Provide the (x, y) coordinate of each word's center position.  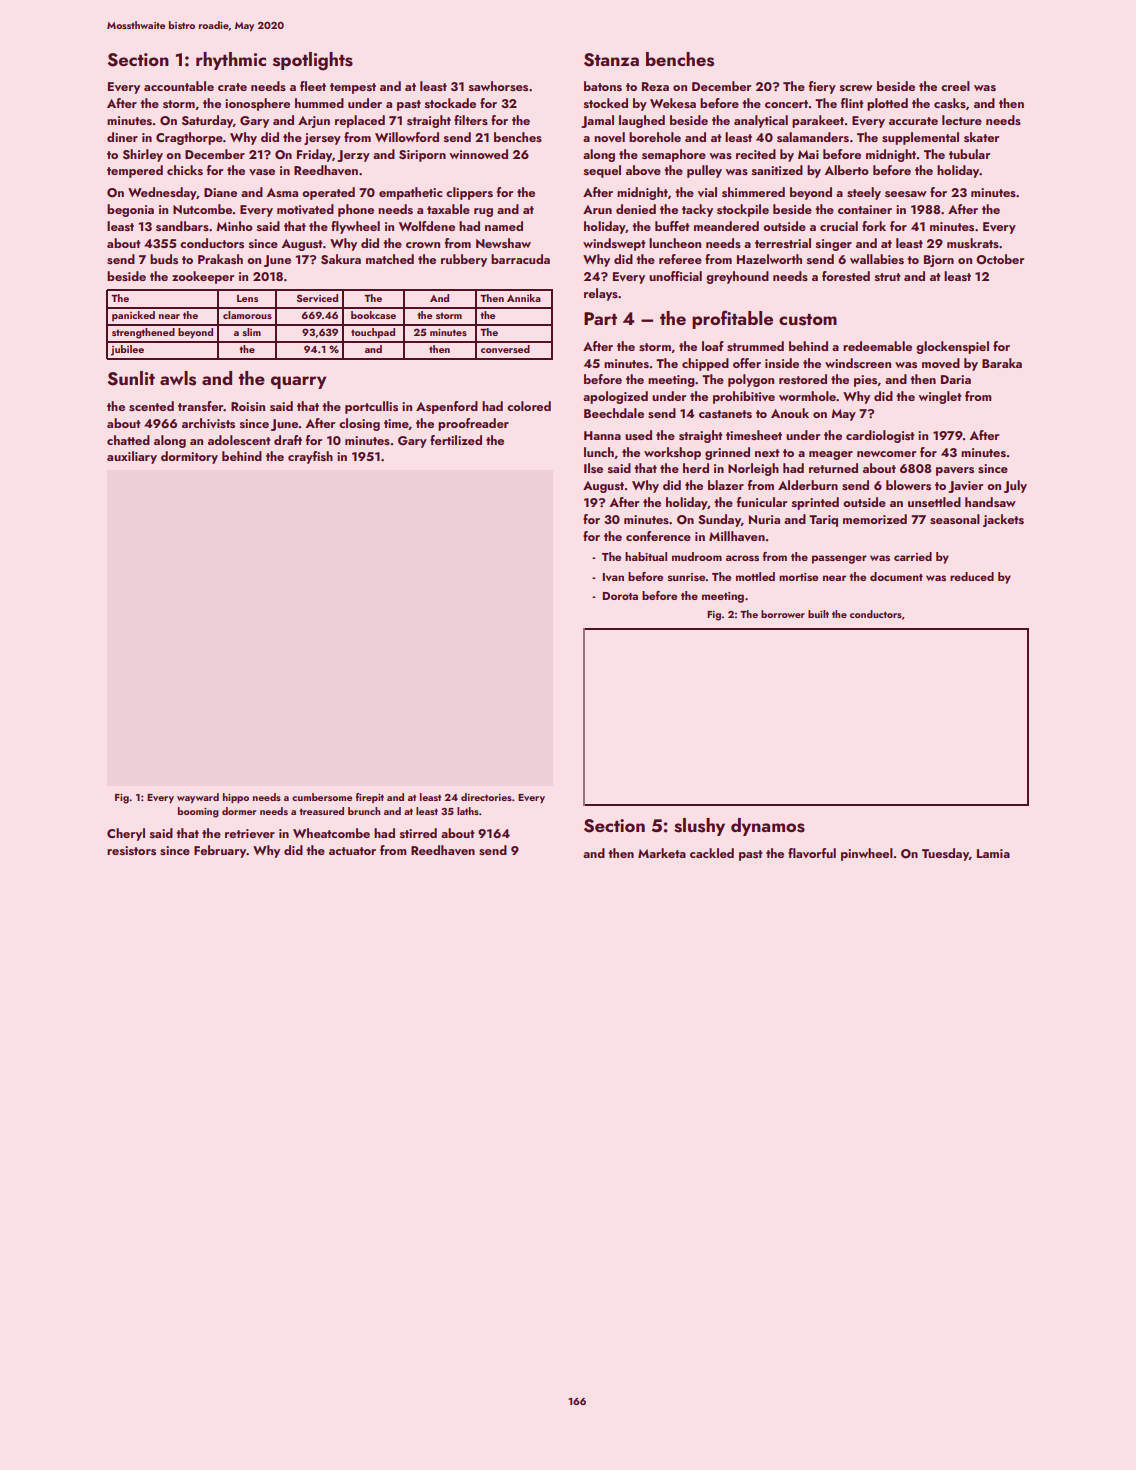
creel (955, 86)
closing (359, 424)
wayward (198, 798)
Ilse (593, 468)
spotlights (313, 61)
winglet (939, 397)
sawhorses (498, 86)
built (818, 614)
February (220, 851)
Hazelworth (769, 259)
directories (486, 797)
